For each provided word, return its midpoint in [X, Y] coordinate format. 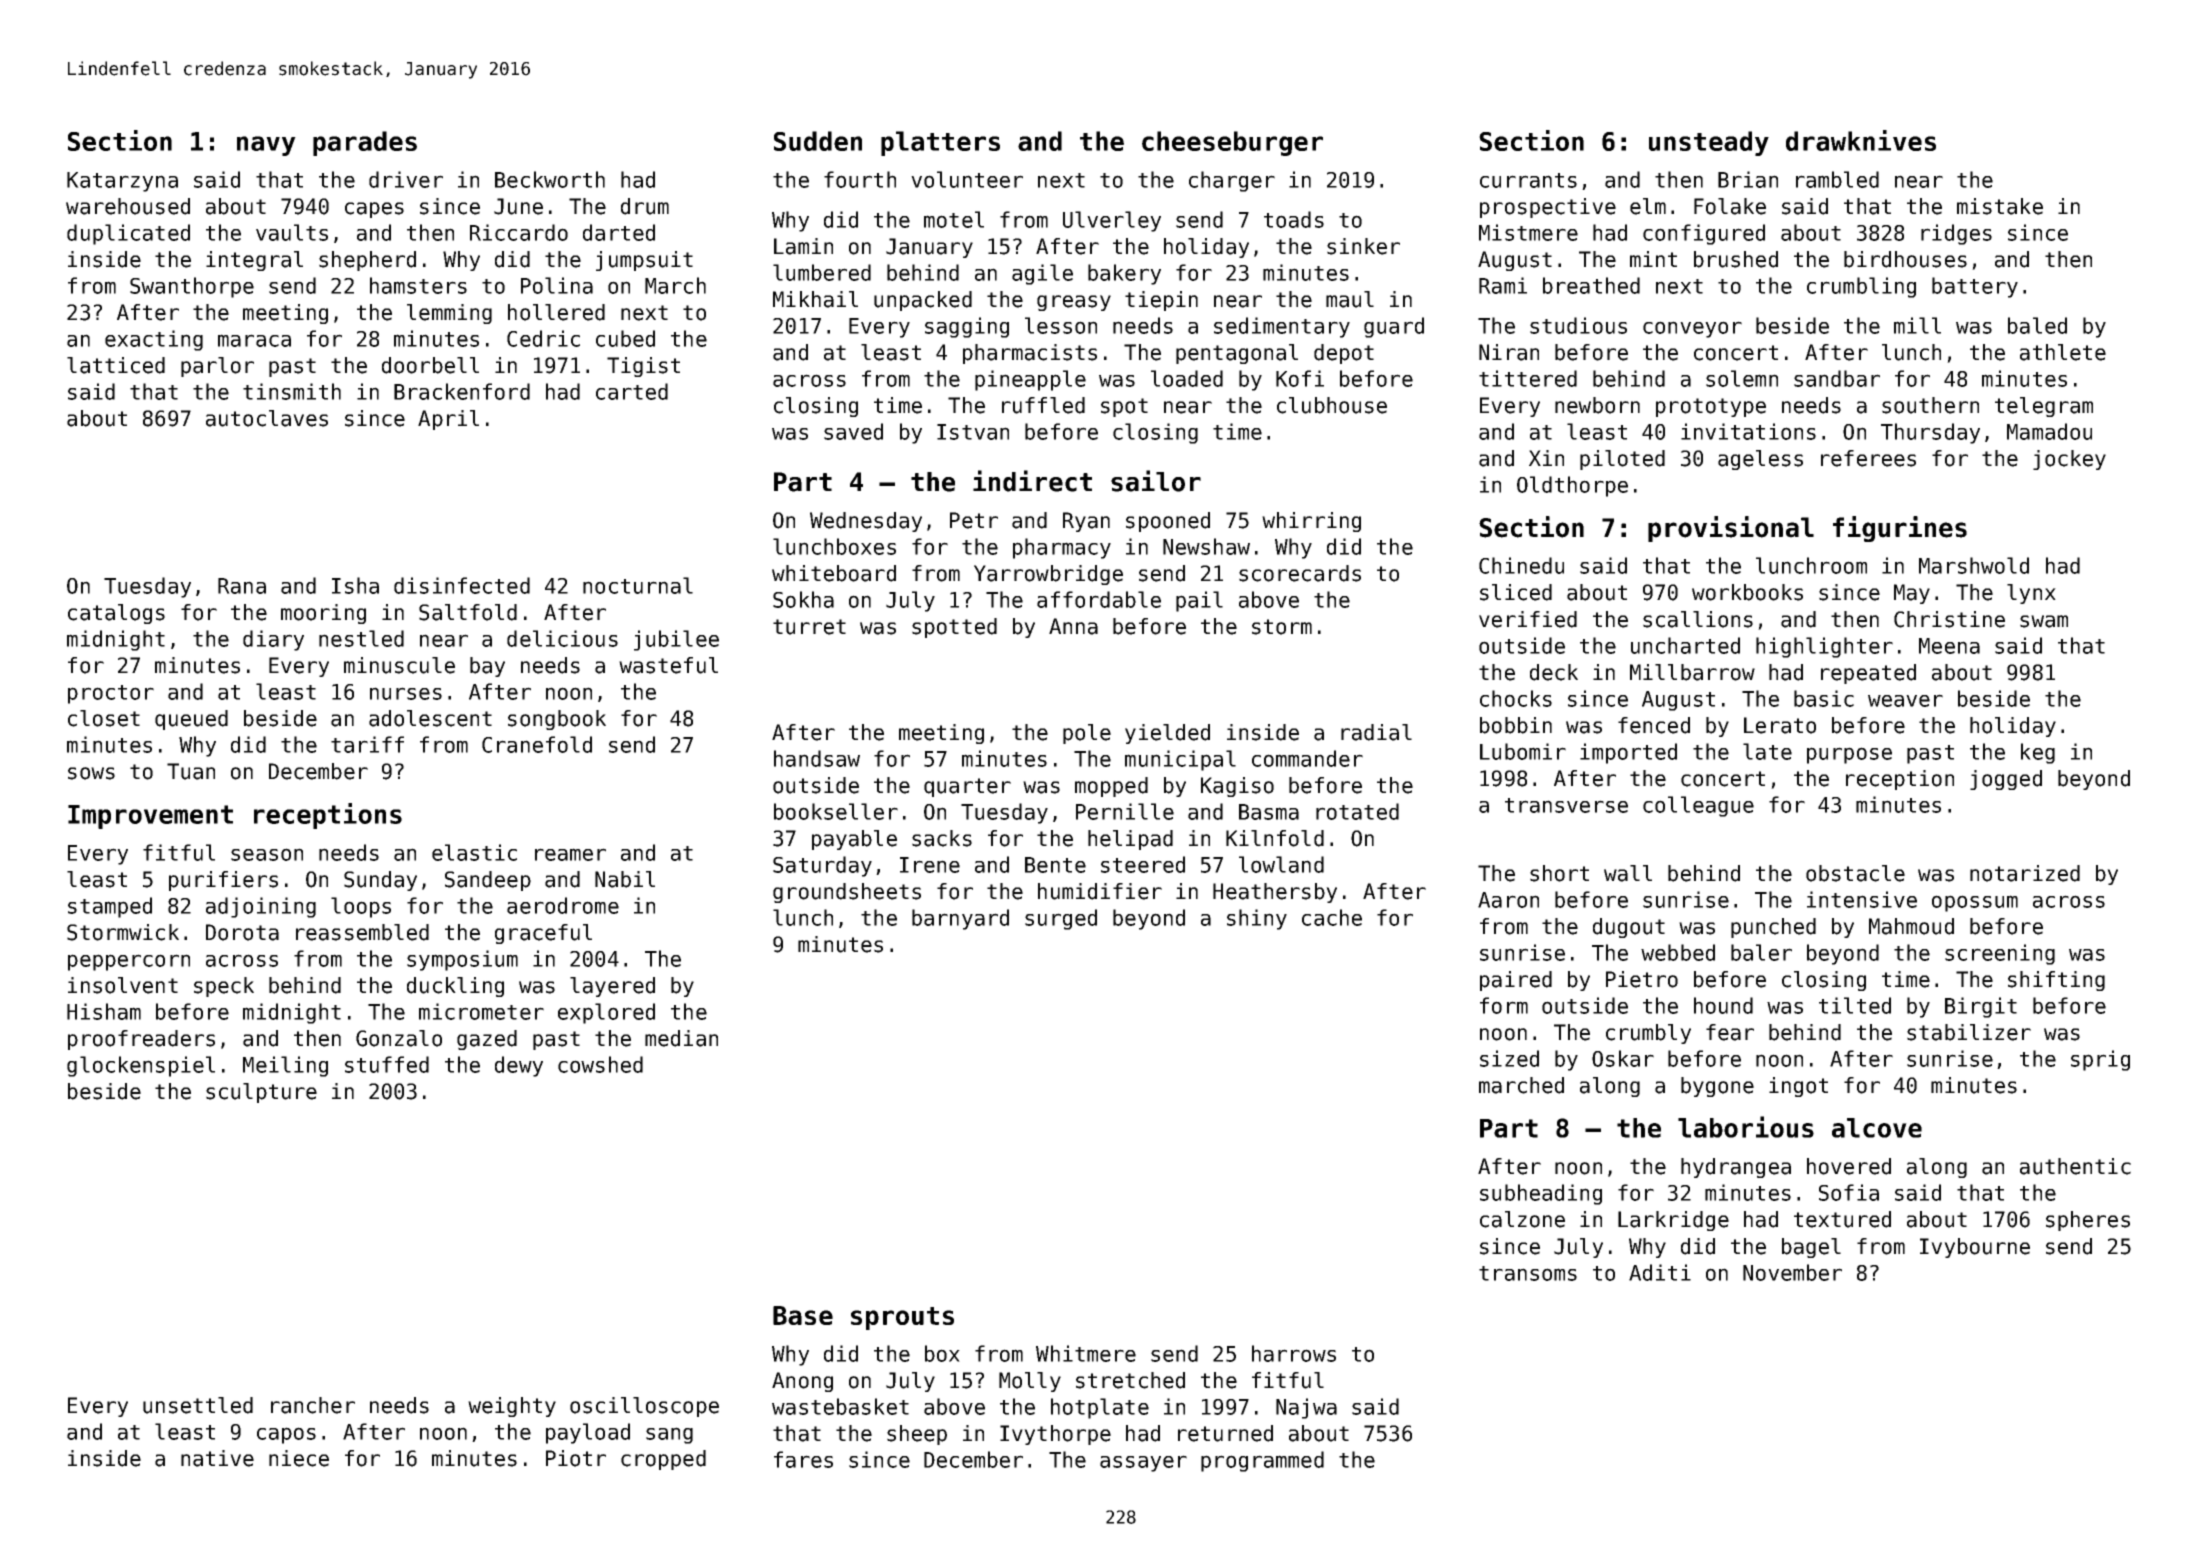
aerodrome [563, 905]
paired [1516, 981]
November [1792, 1272]
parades [365, 143]
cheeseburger [1232, 143]
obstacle [1855, 873]
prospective [1548, 208]
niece [299, 1458]
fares [803, 1459]
